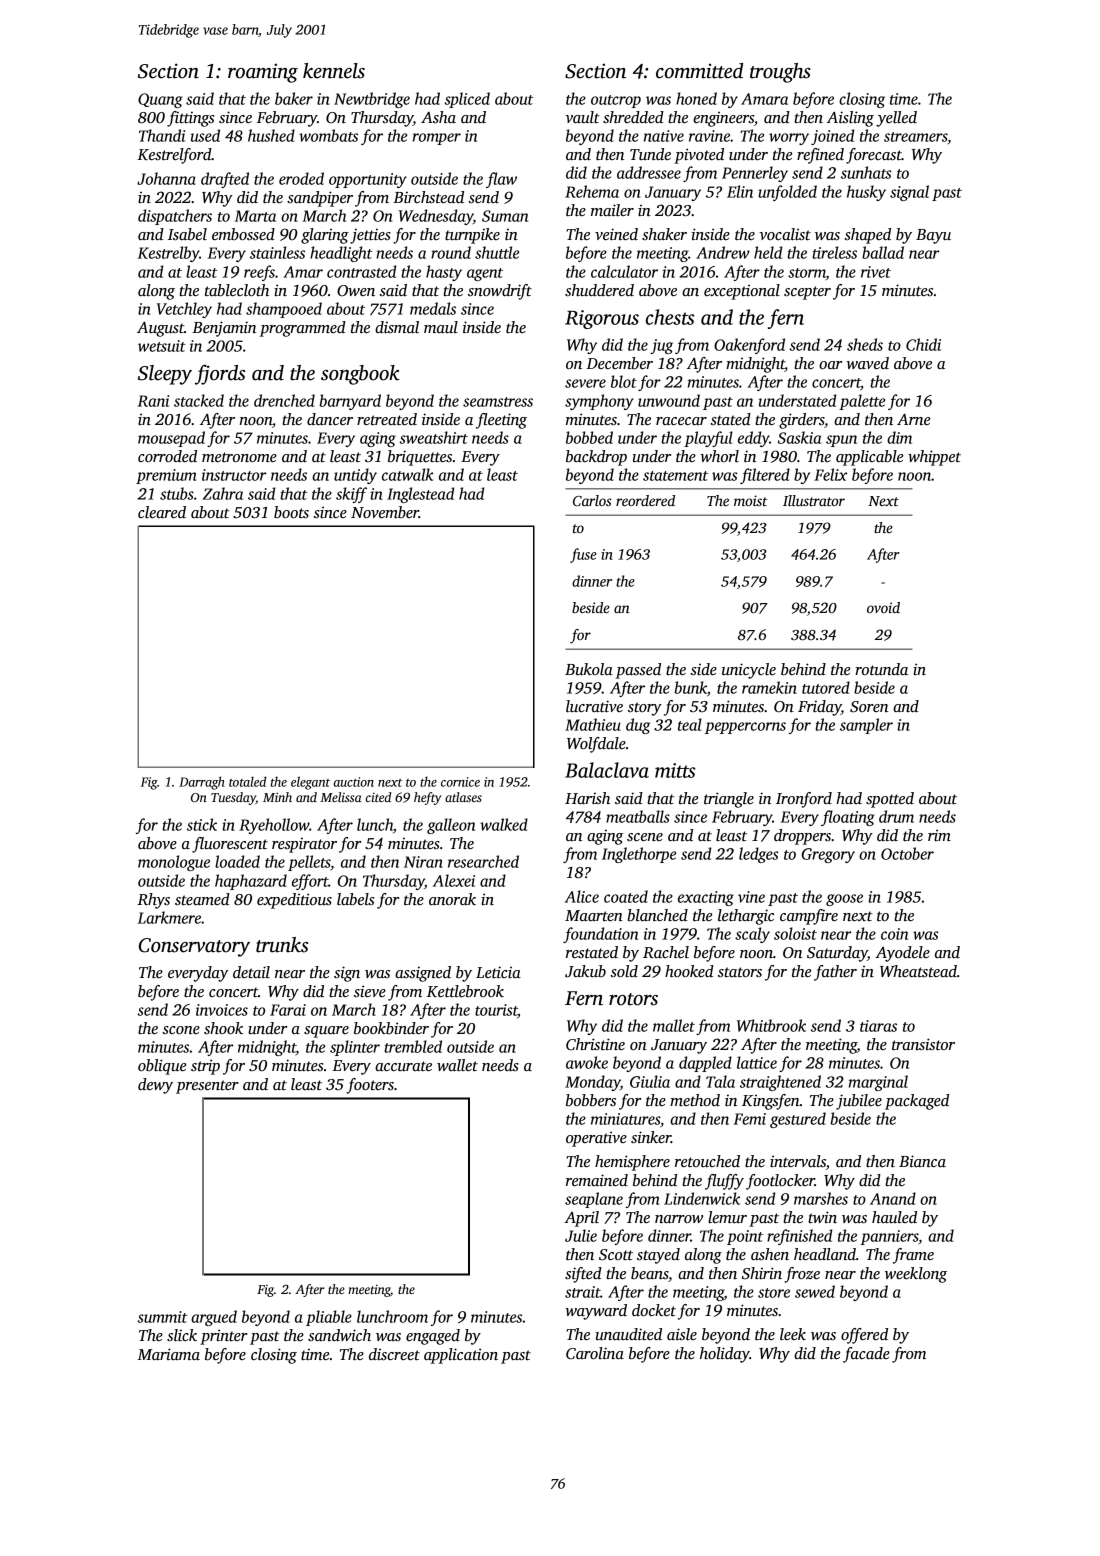  I want to click on labels, so click(355, 899).
